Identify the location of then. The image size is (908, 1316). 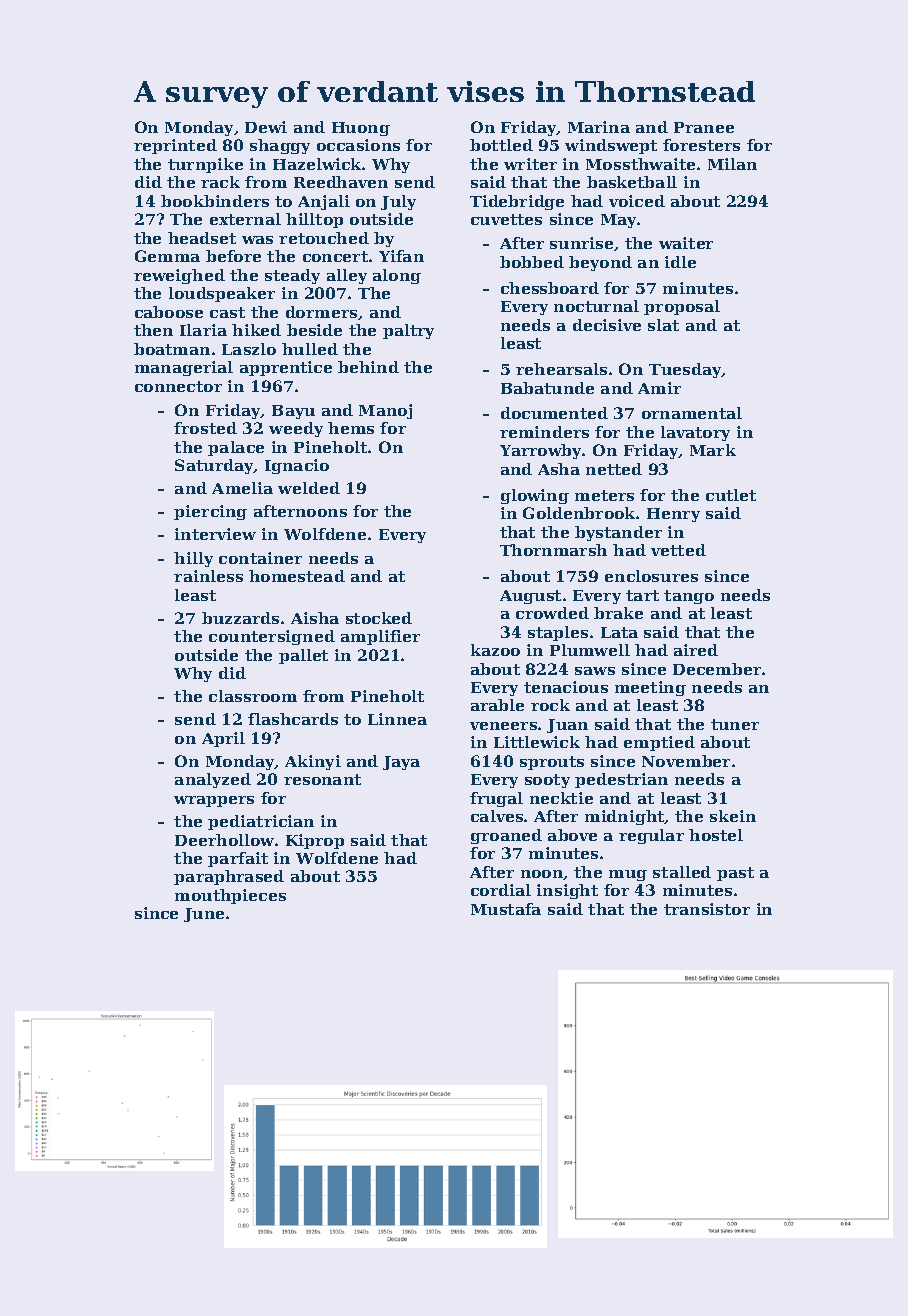
(153, 330).
